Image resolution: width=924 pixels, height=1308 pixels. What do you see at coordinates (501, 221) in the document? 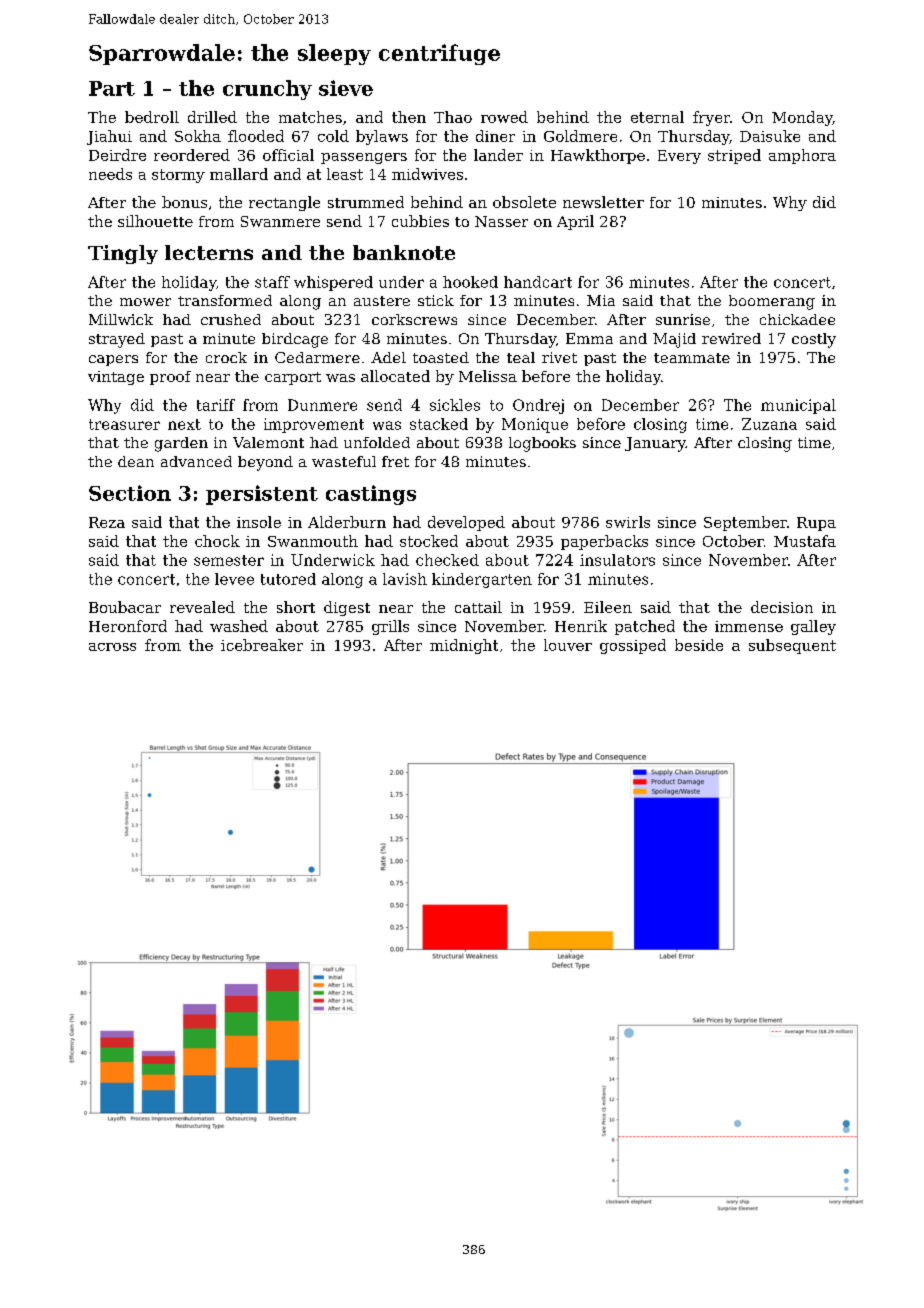
I see `Nasser` at bounding box center [501, 221].
